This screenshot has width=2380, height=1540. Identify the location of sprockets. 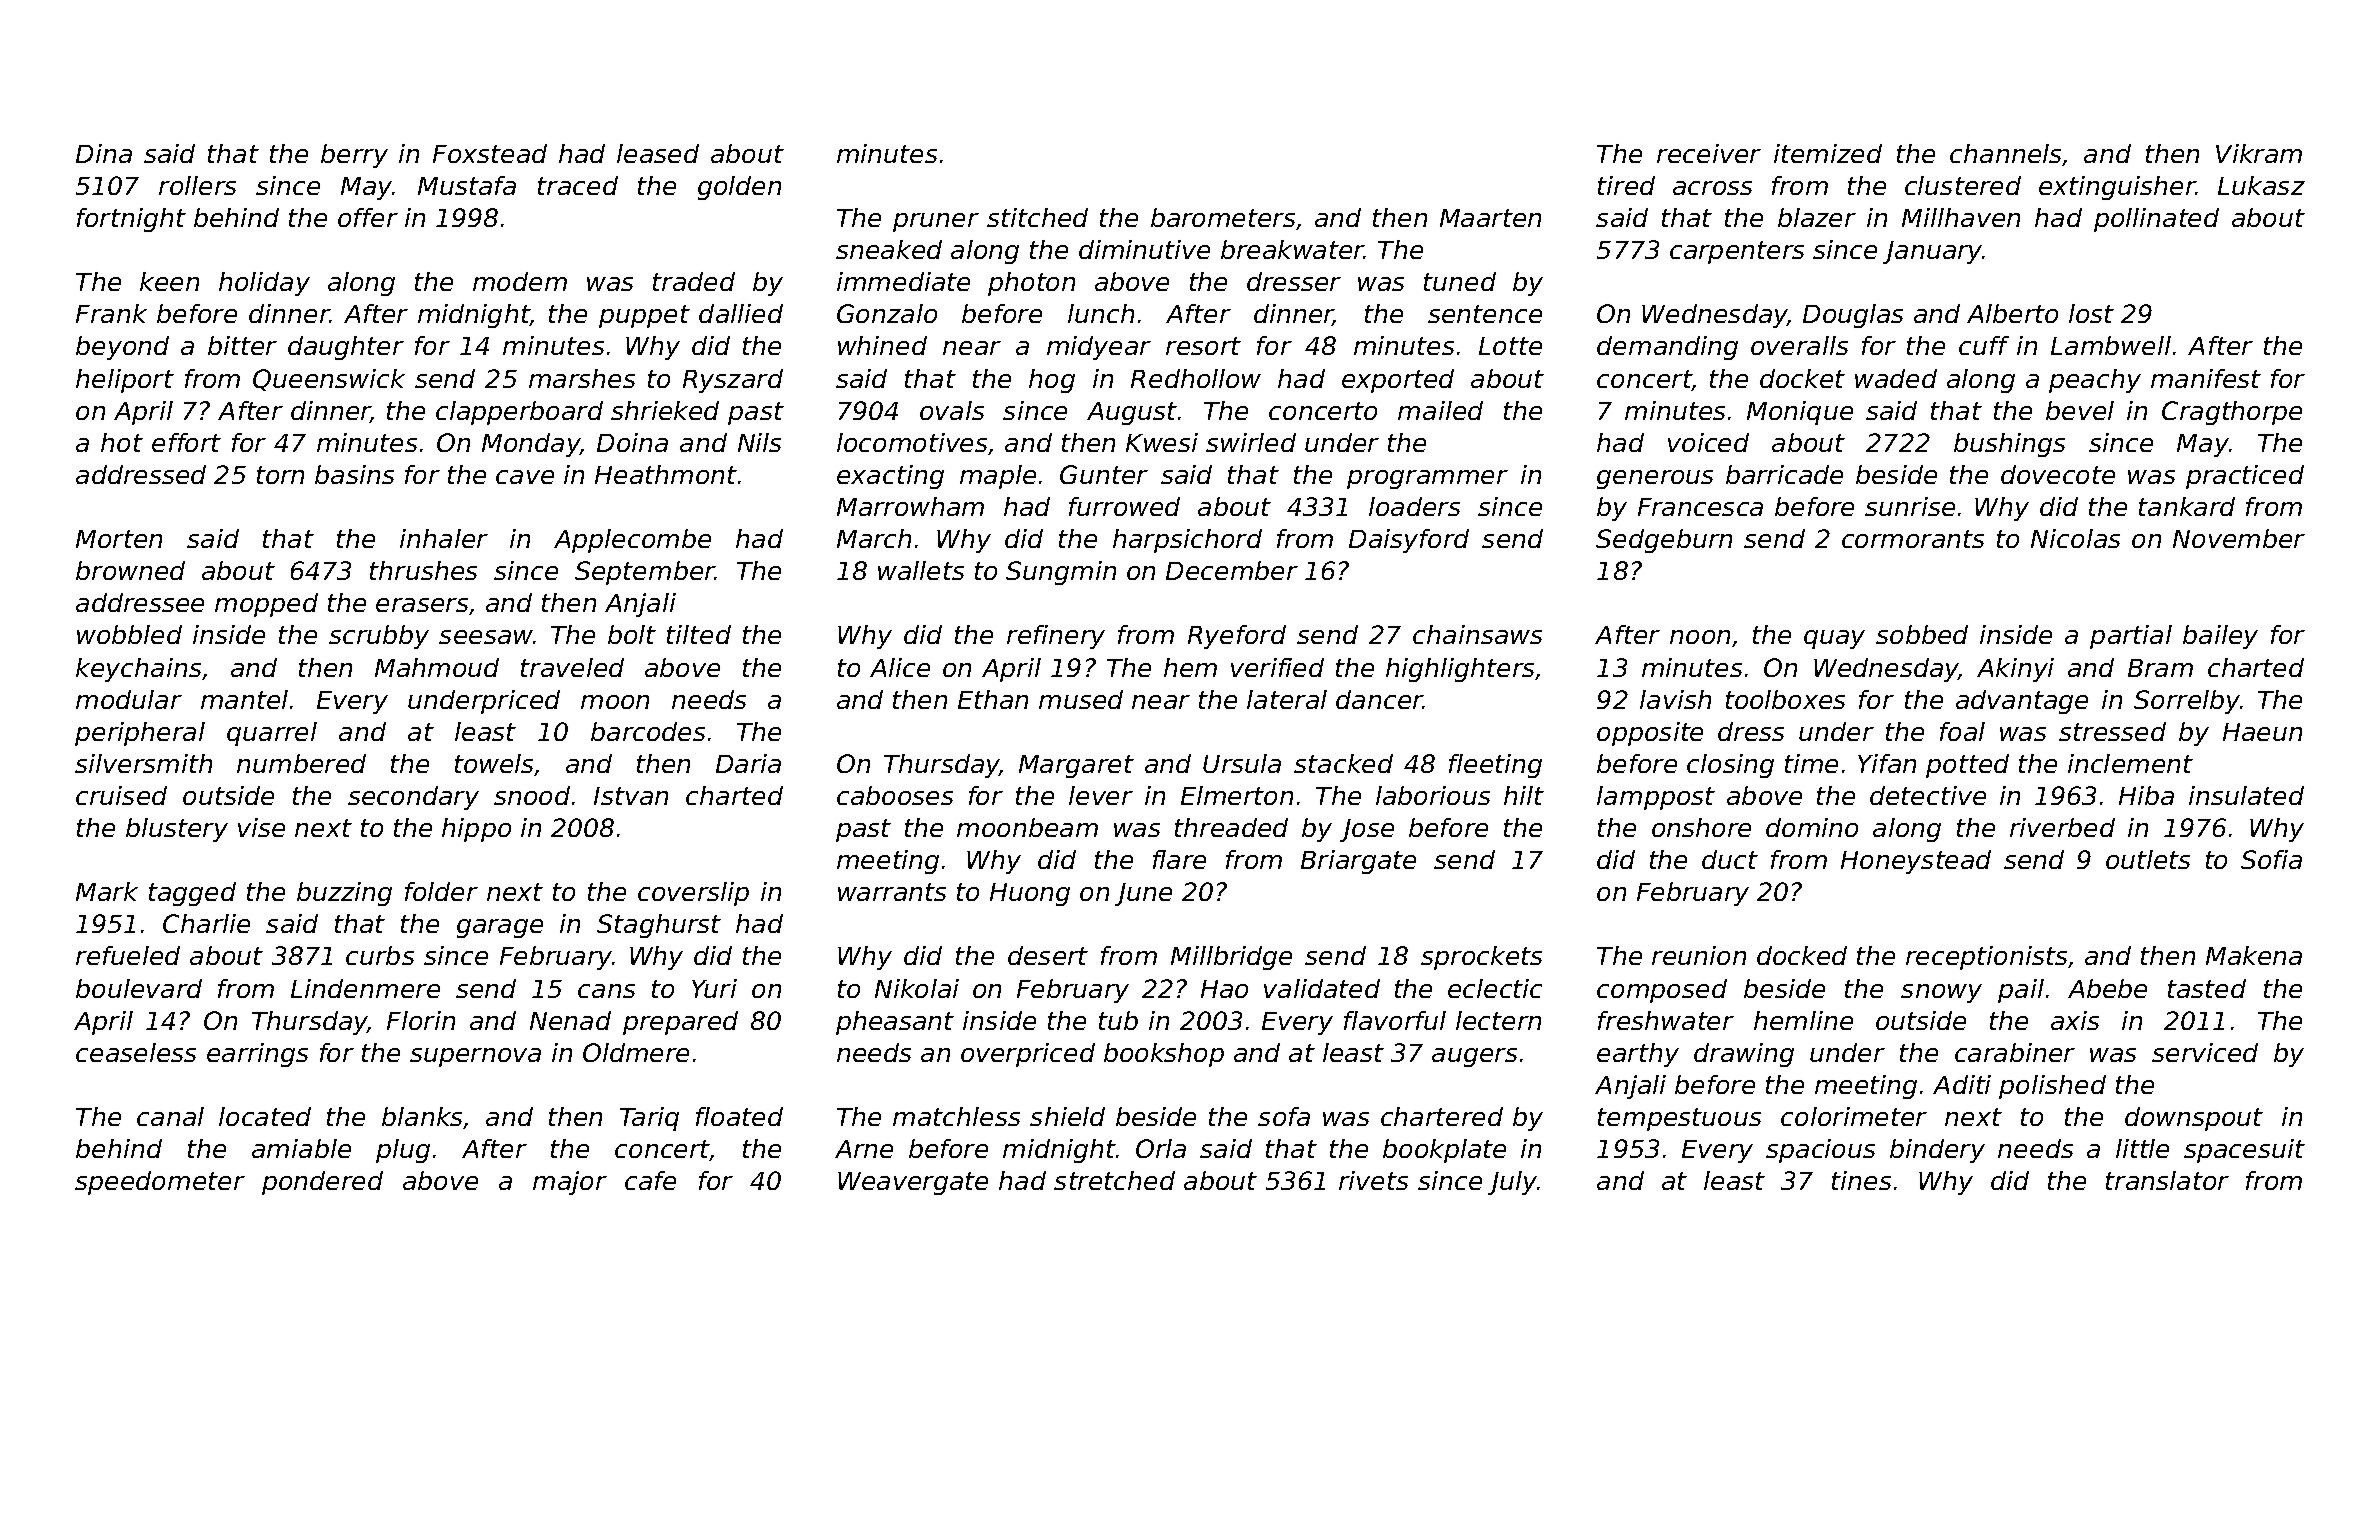
(1481, 958).
